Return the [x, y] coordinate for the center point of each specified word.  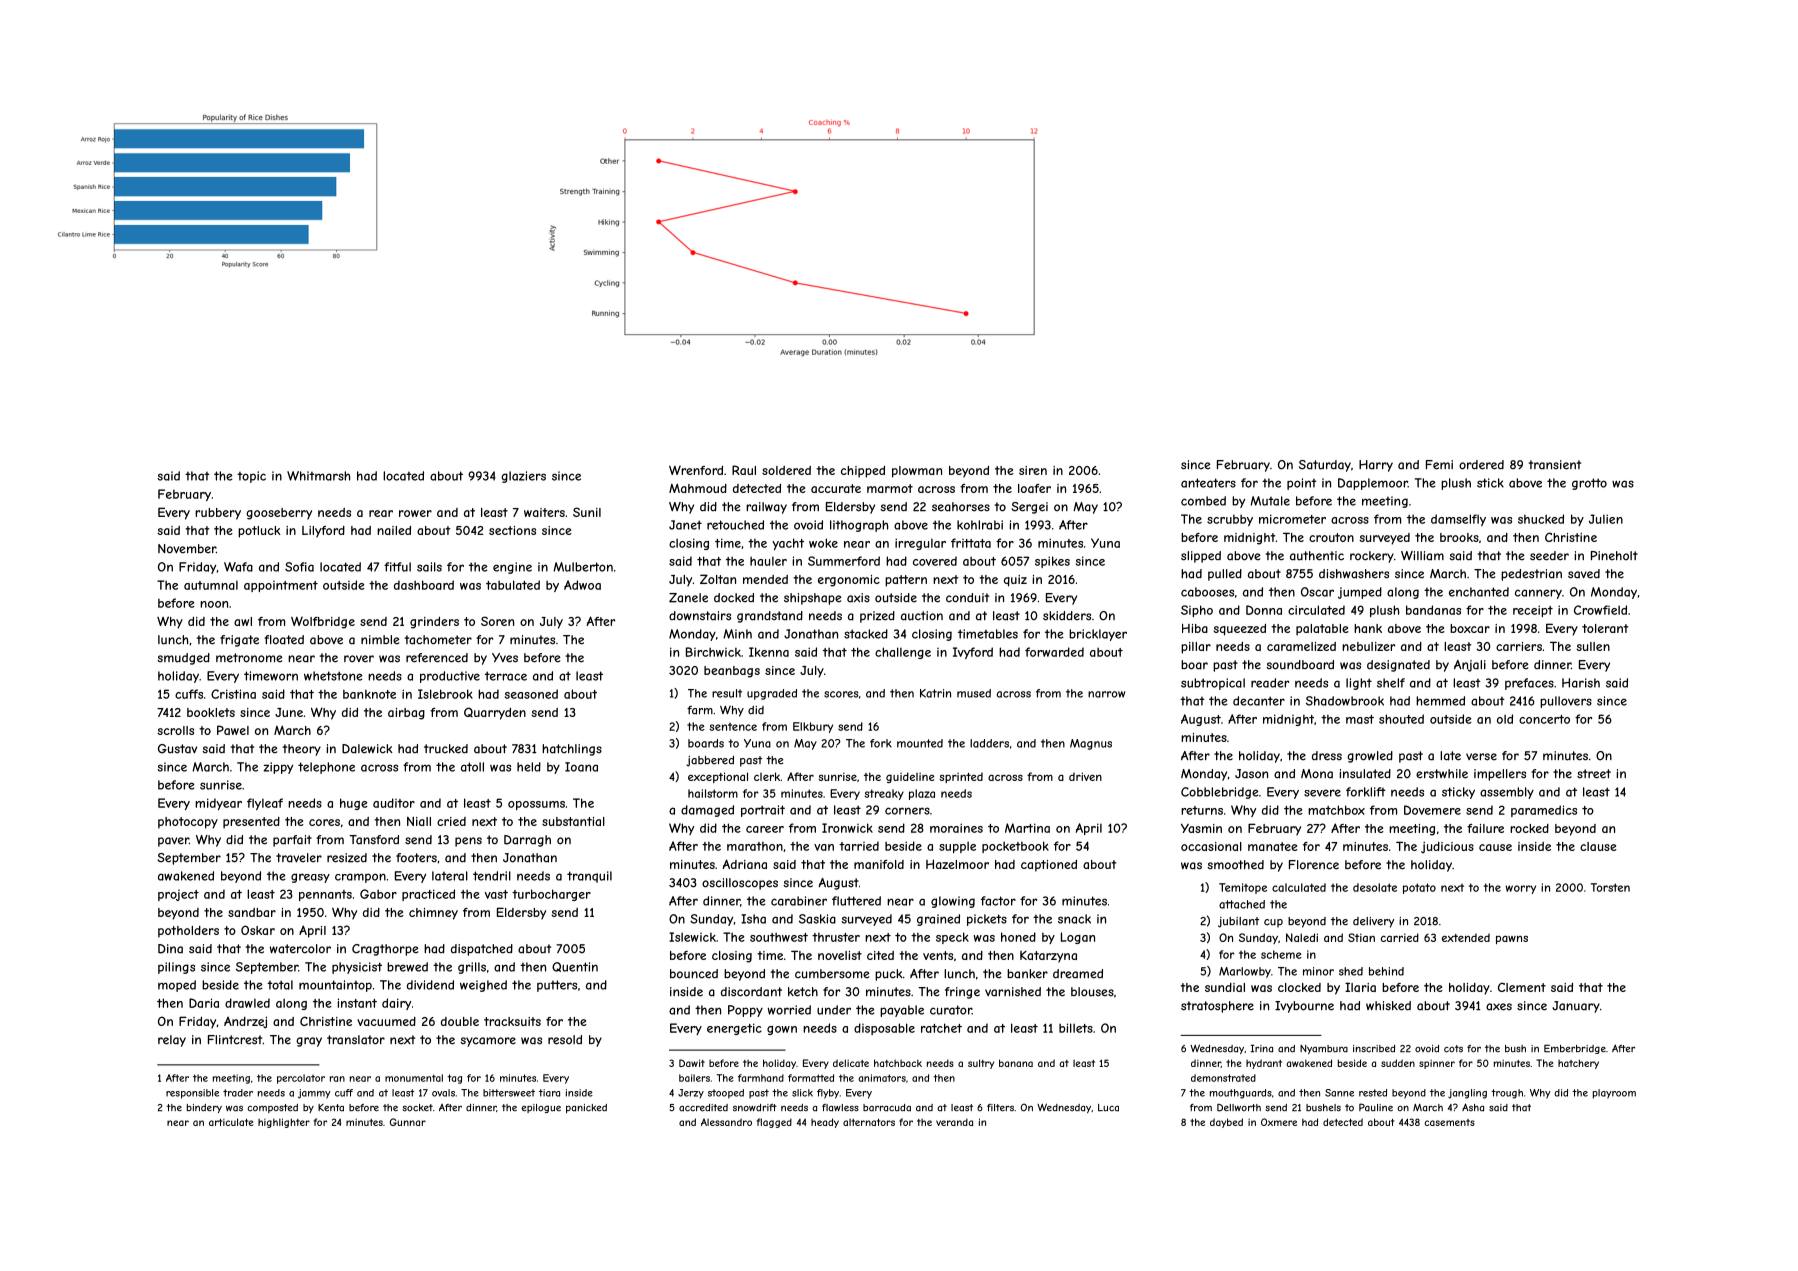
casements [1449, 1122]
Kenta [331, 1108]
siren [1033, 470]
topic [251, 477]
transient [1555, 465]
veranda [954, 1122]
